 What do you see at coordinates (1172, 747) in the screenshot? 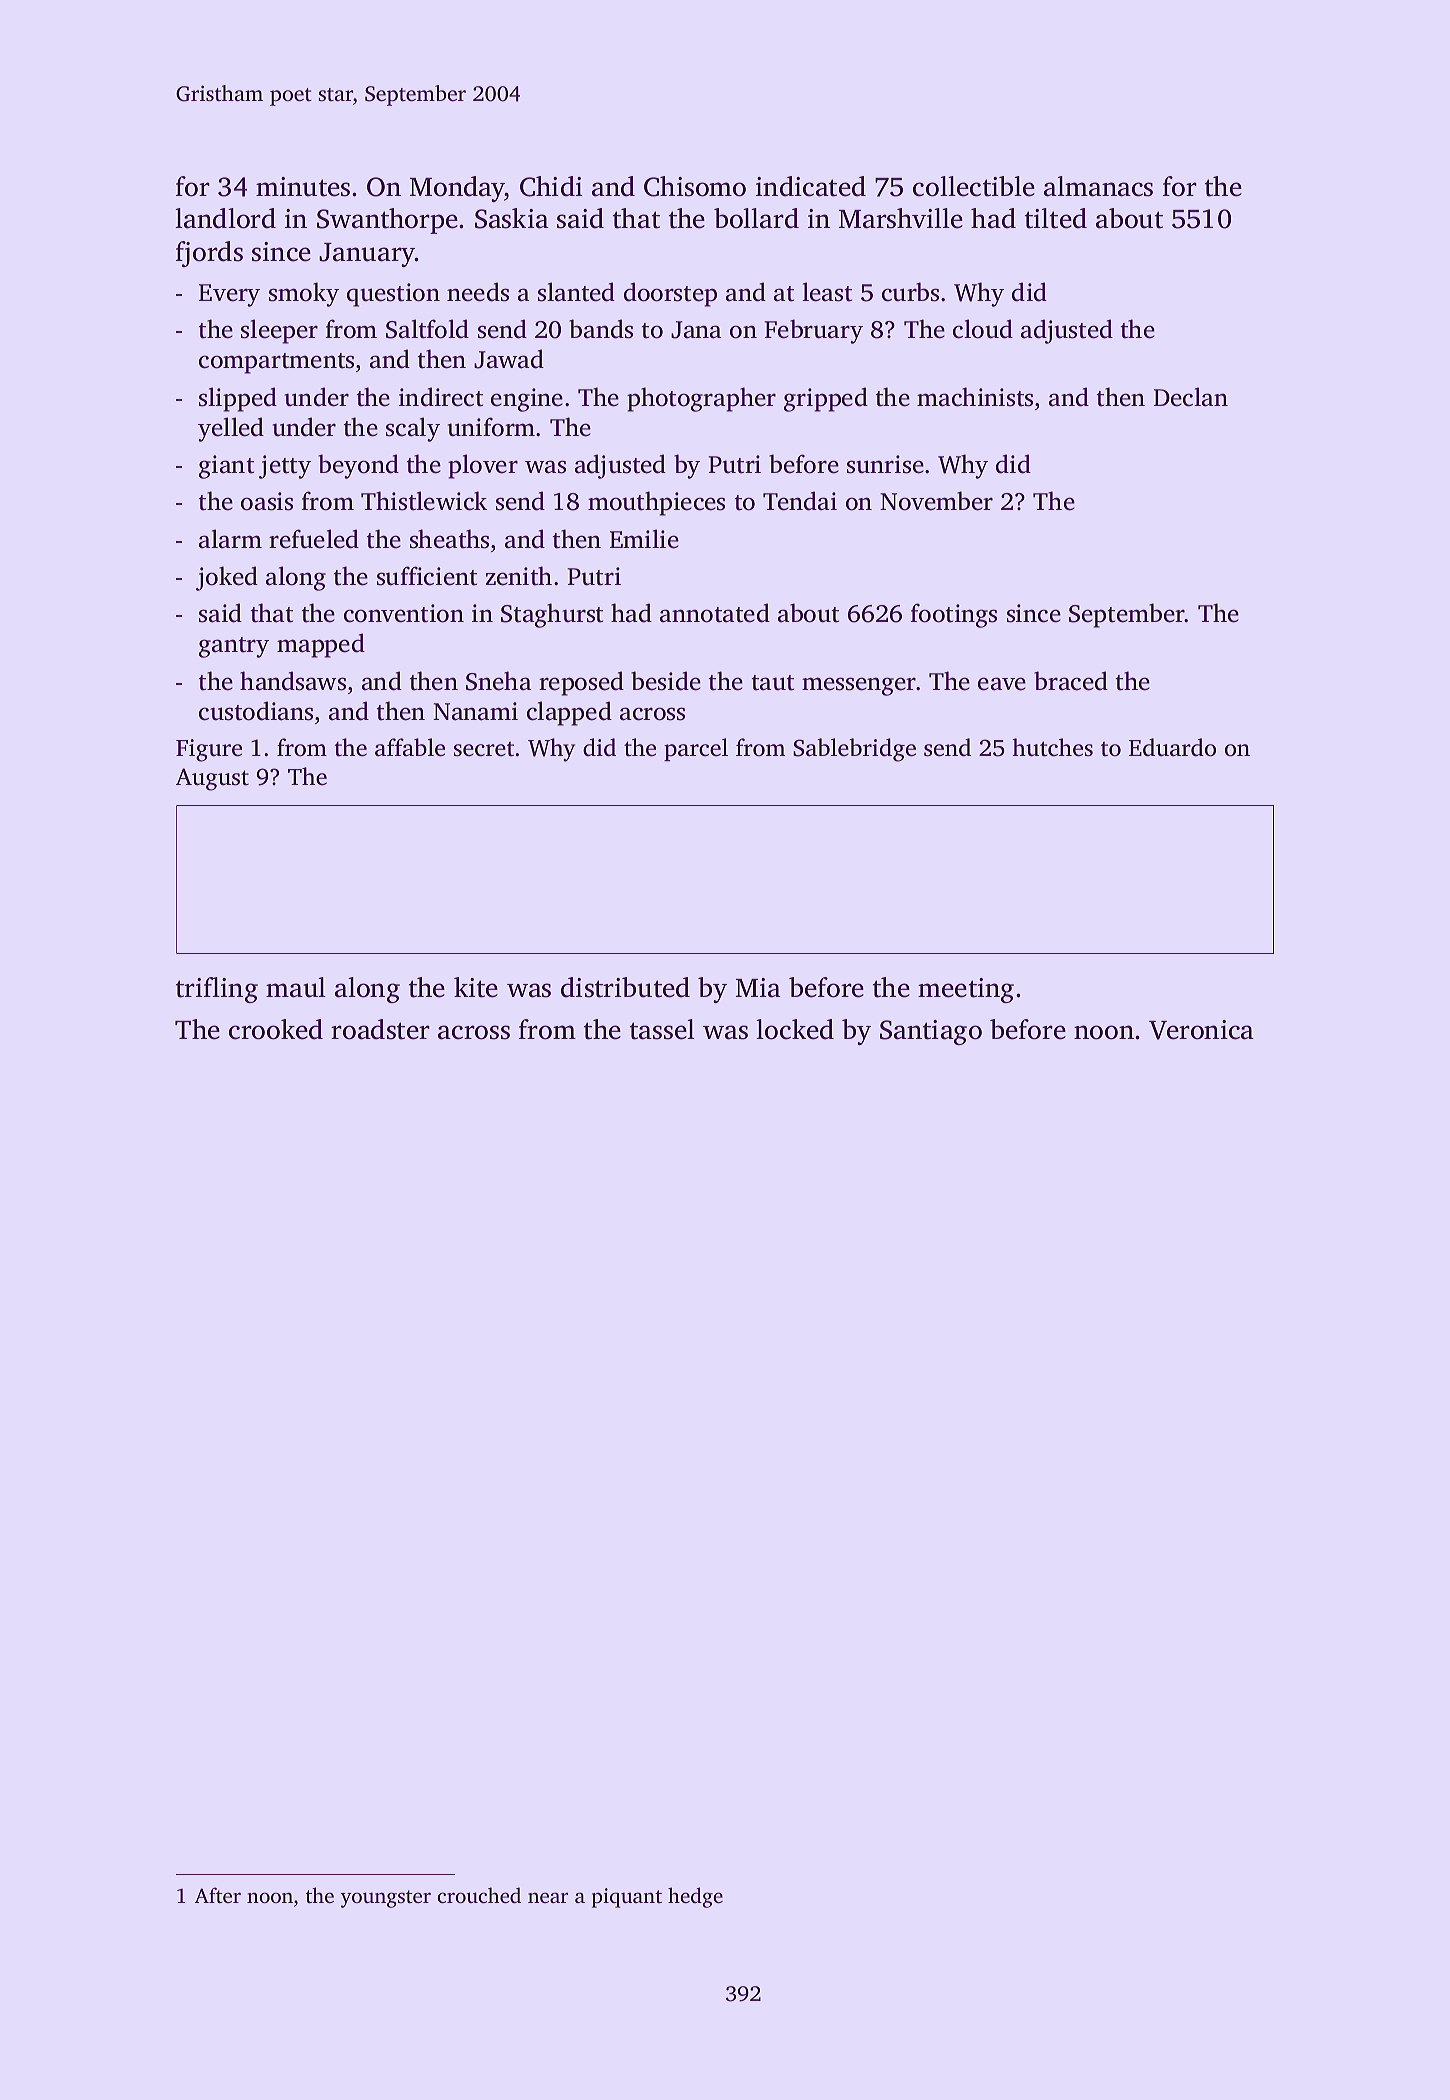
I see `Eduardo` at bounding box center [1172, 747].
